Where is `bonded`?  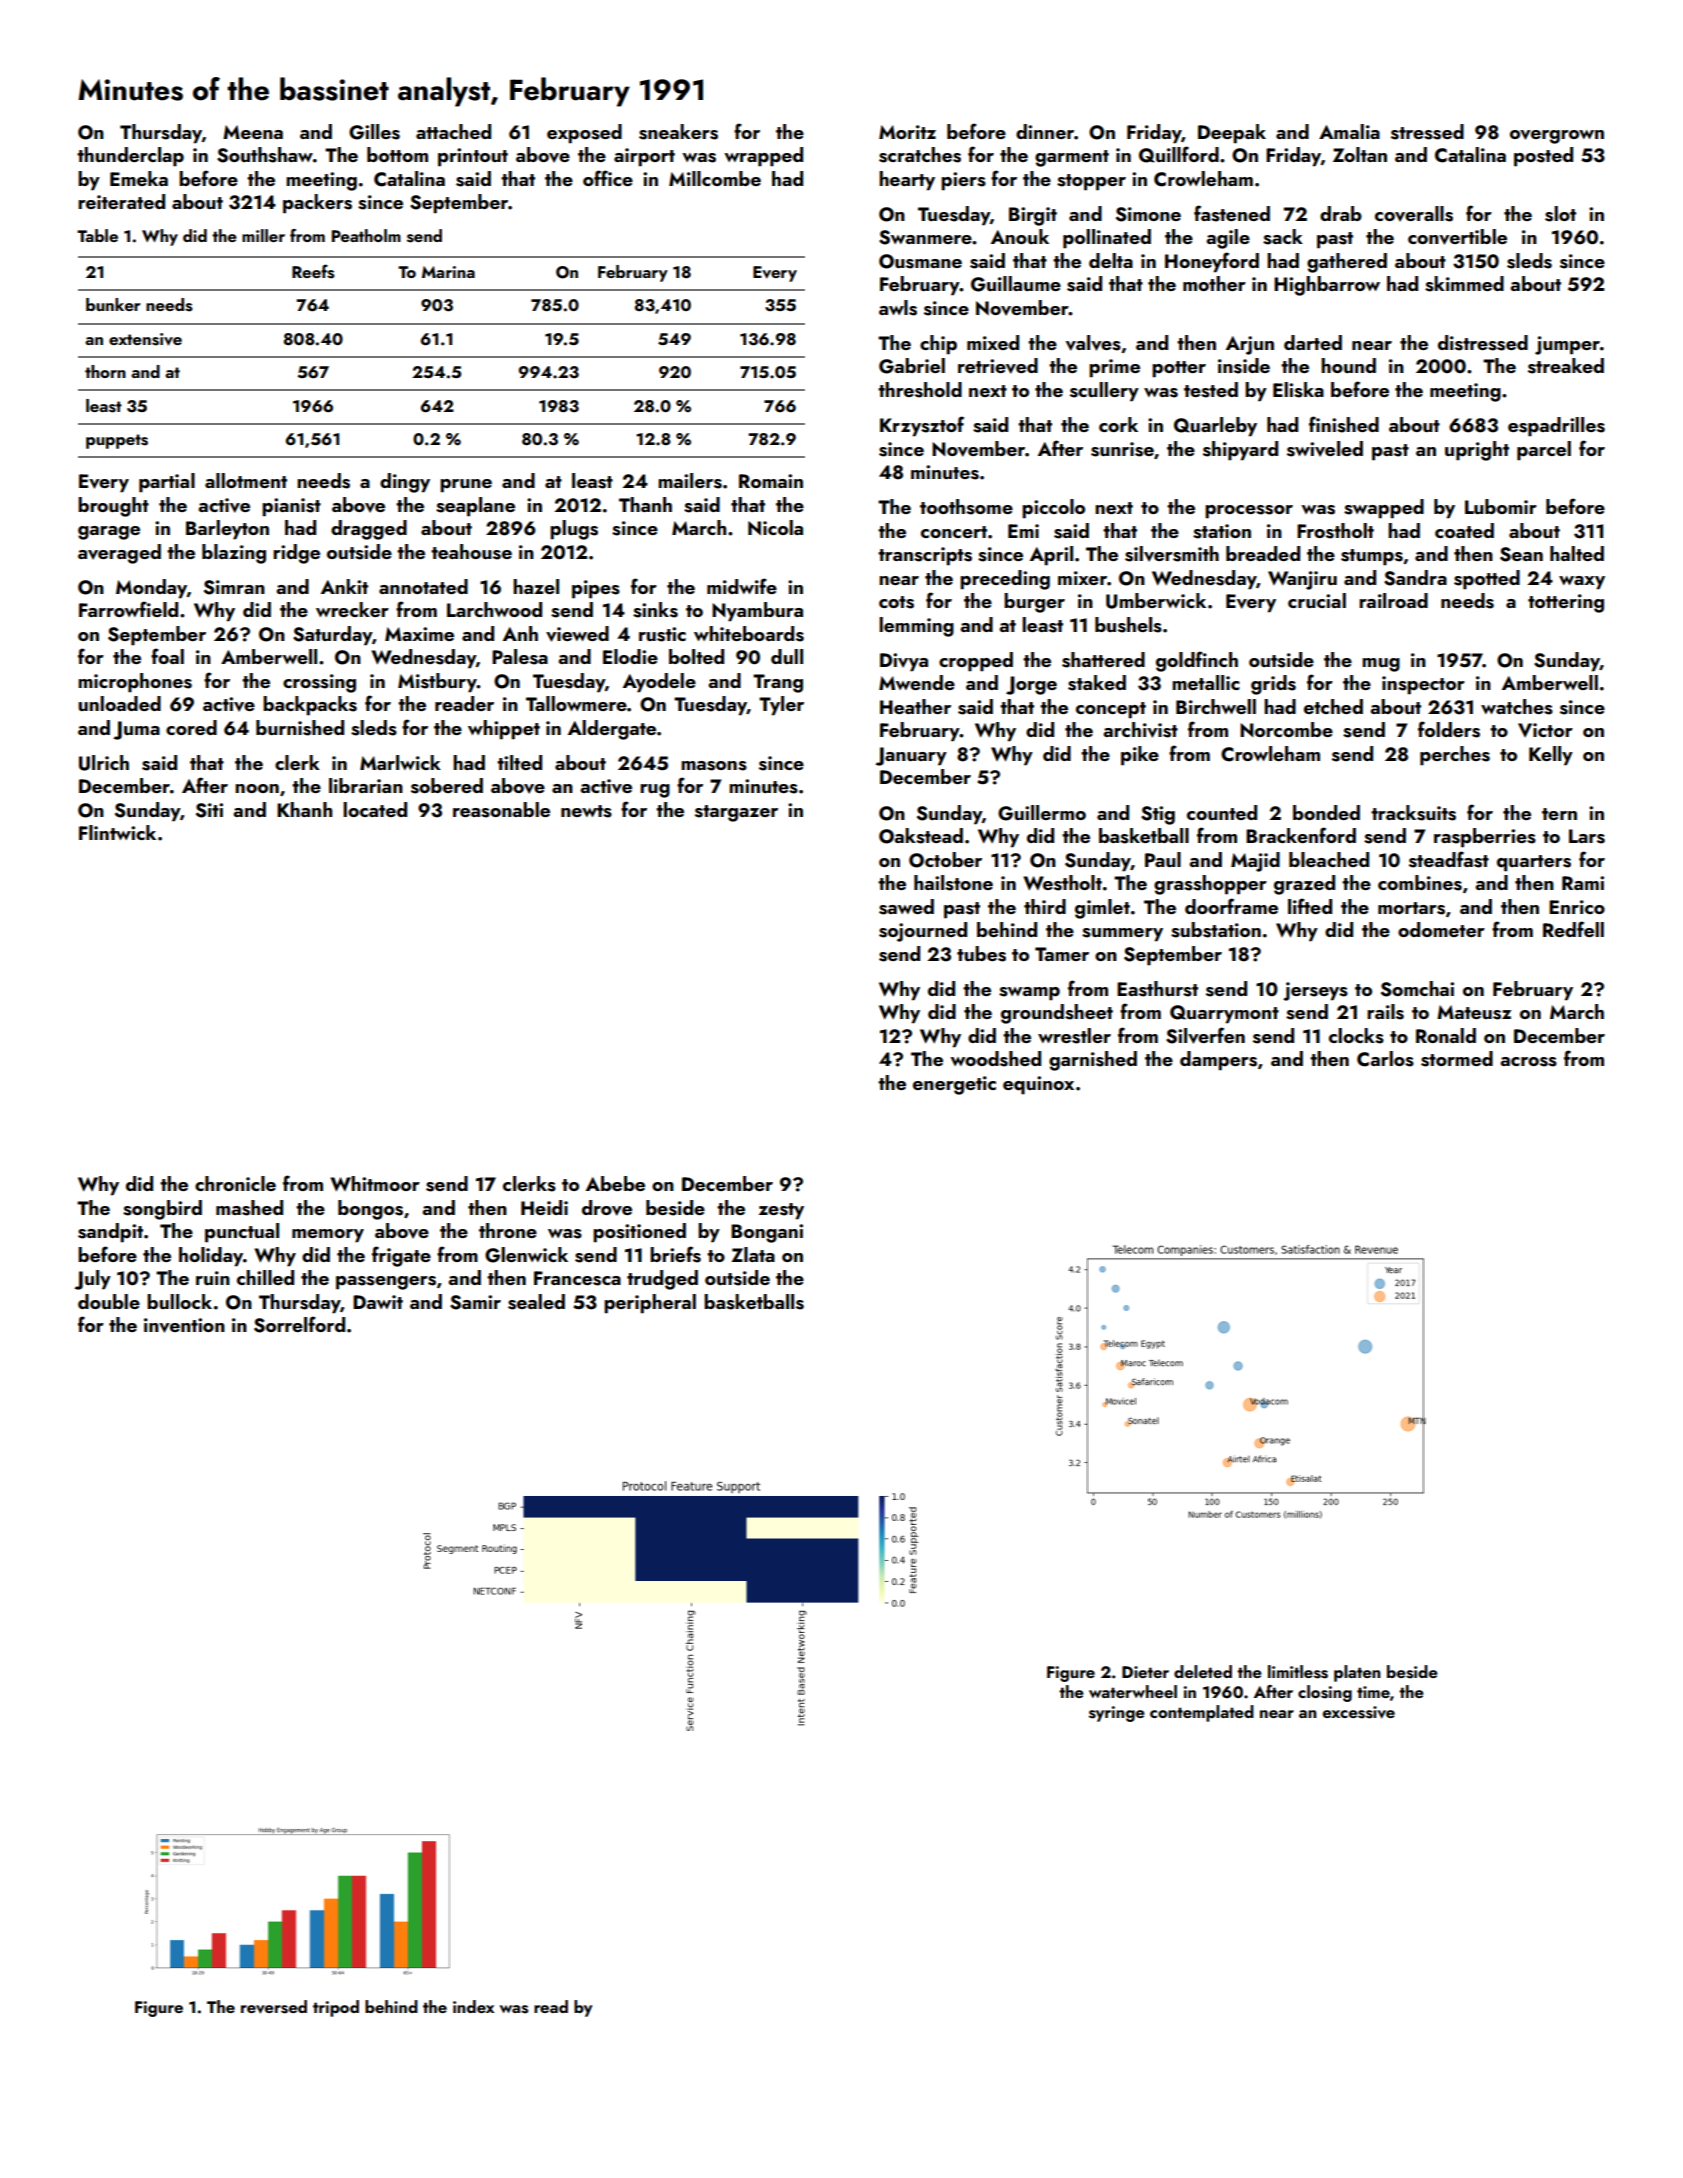 bonded is located at coordinates (1326, 812).
